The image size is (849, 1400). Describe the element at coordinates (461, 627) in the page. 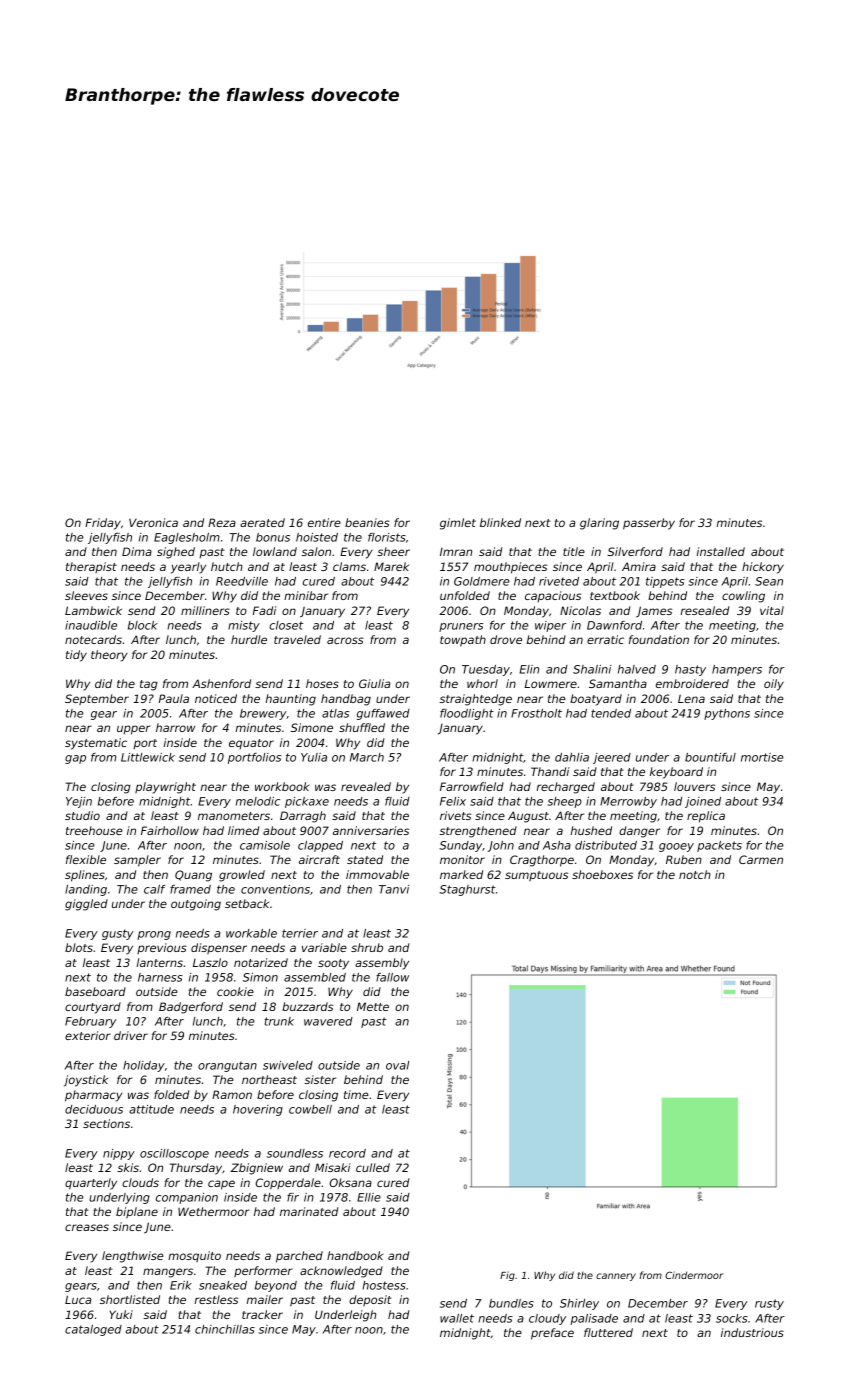

I see `pruners` at that location.
